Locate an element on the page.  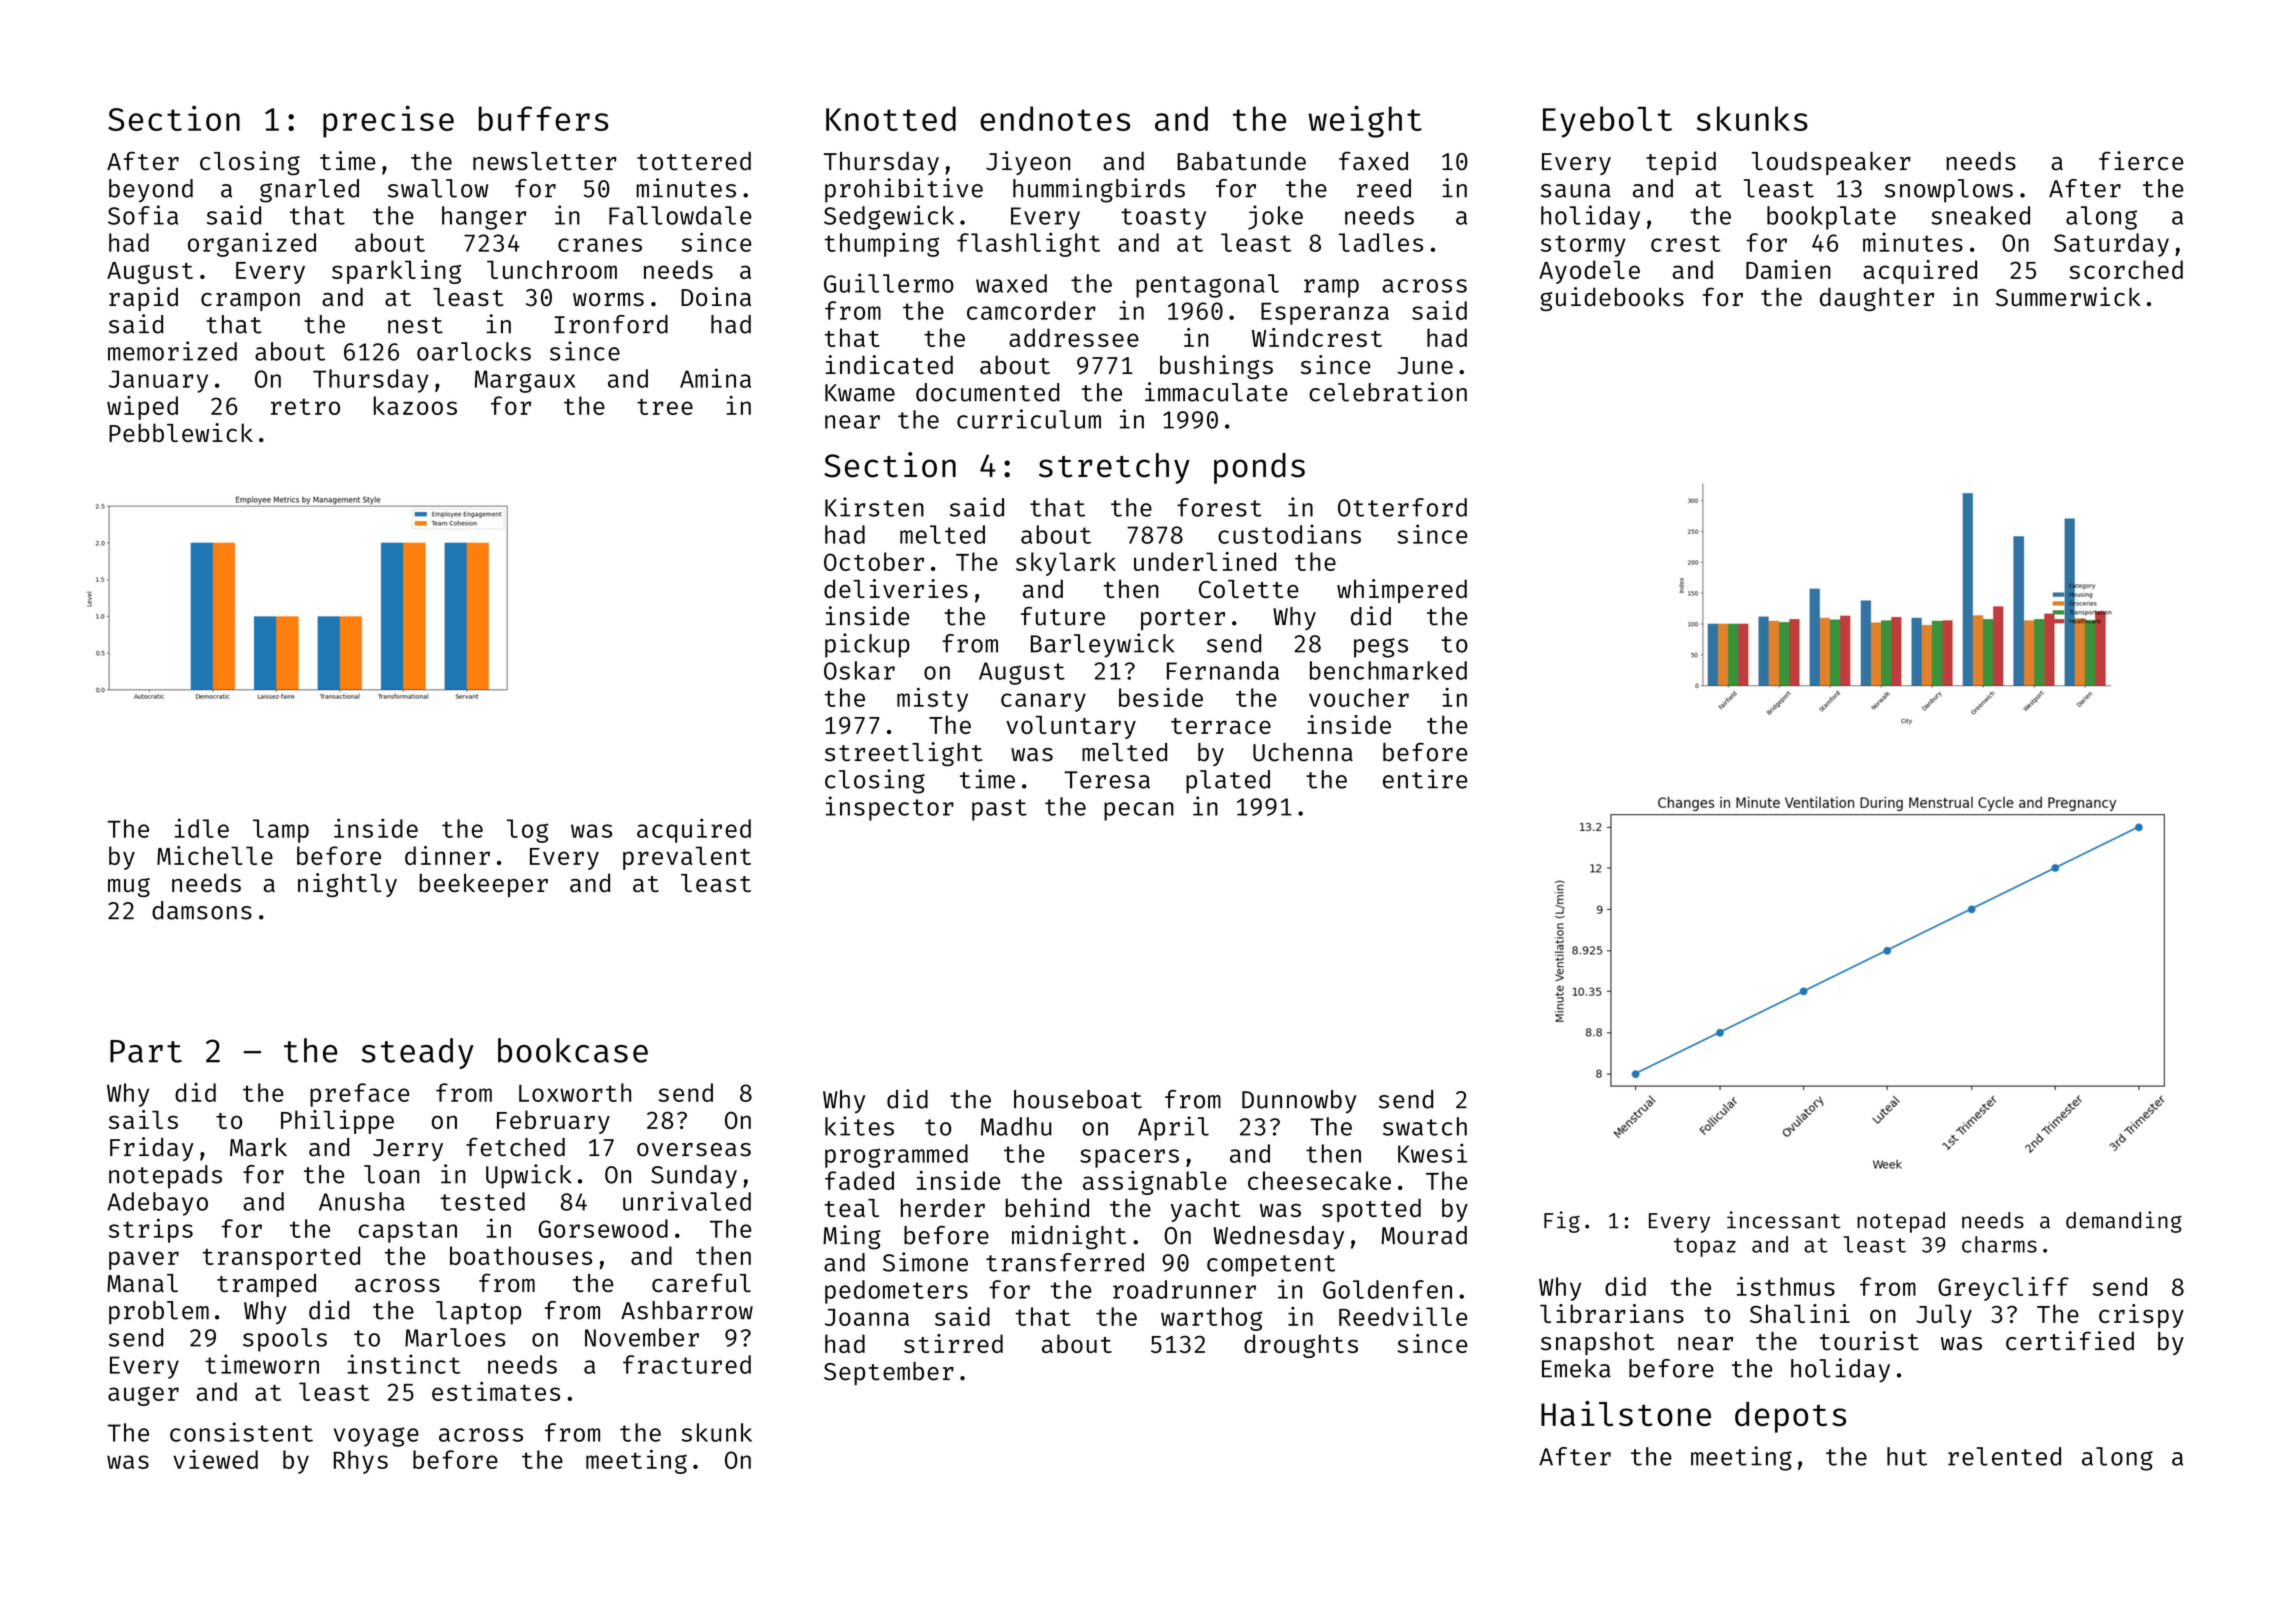
rapid is located at coordinates (143, 299).
